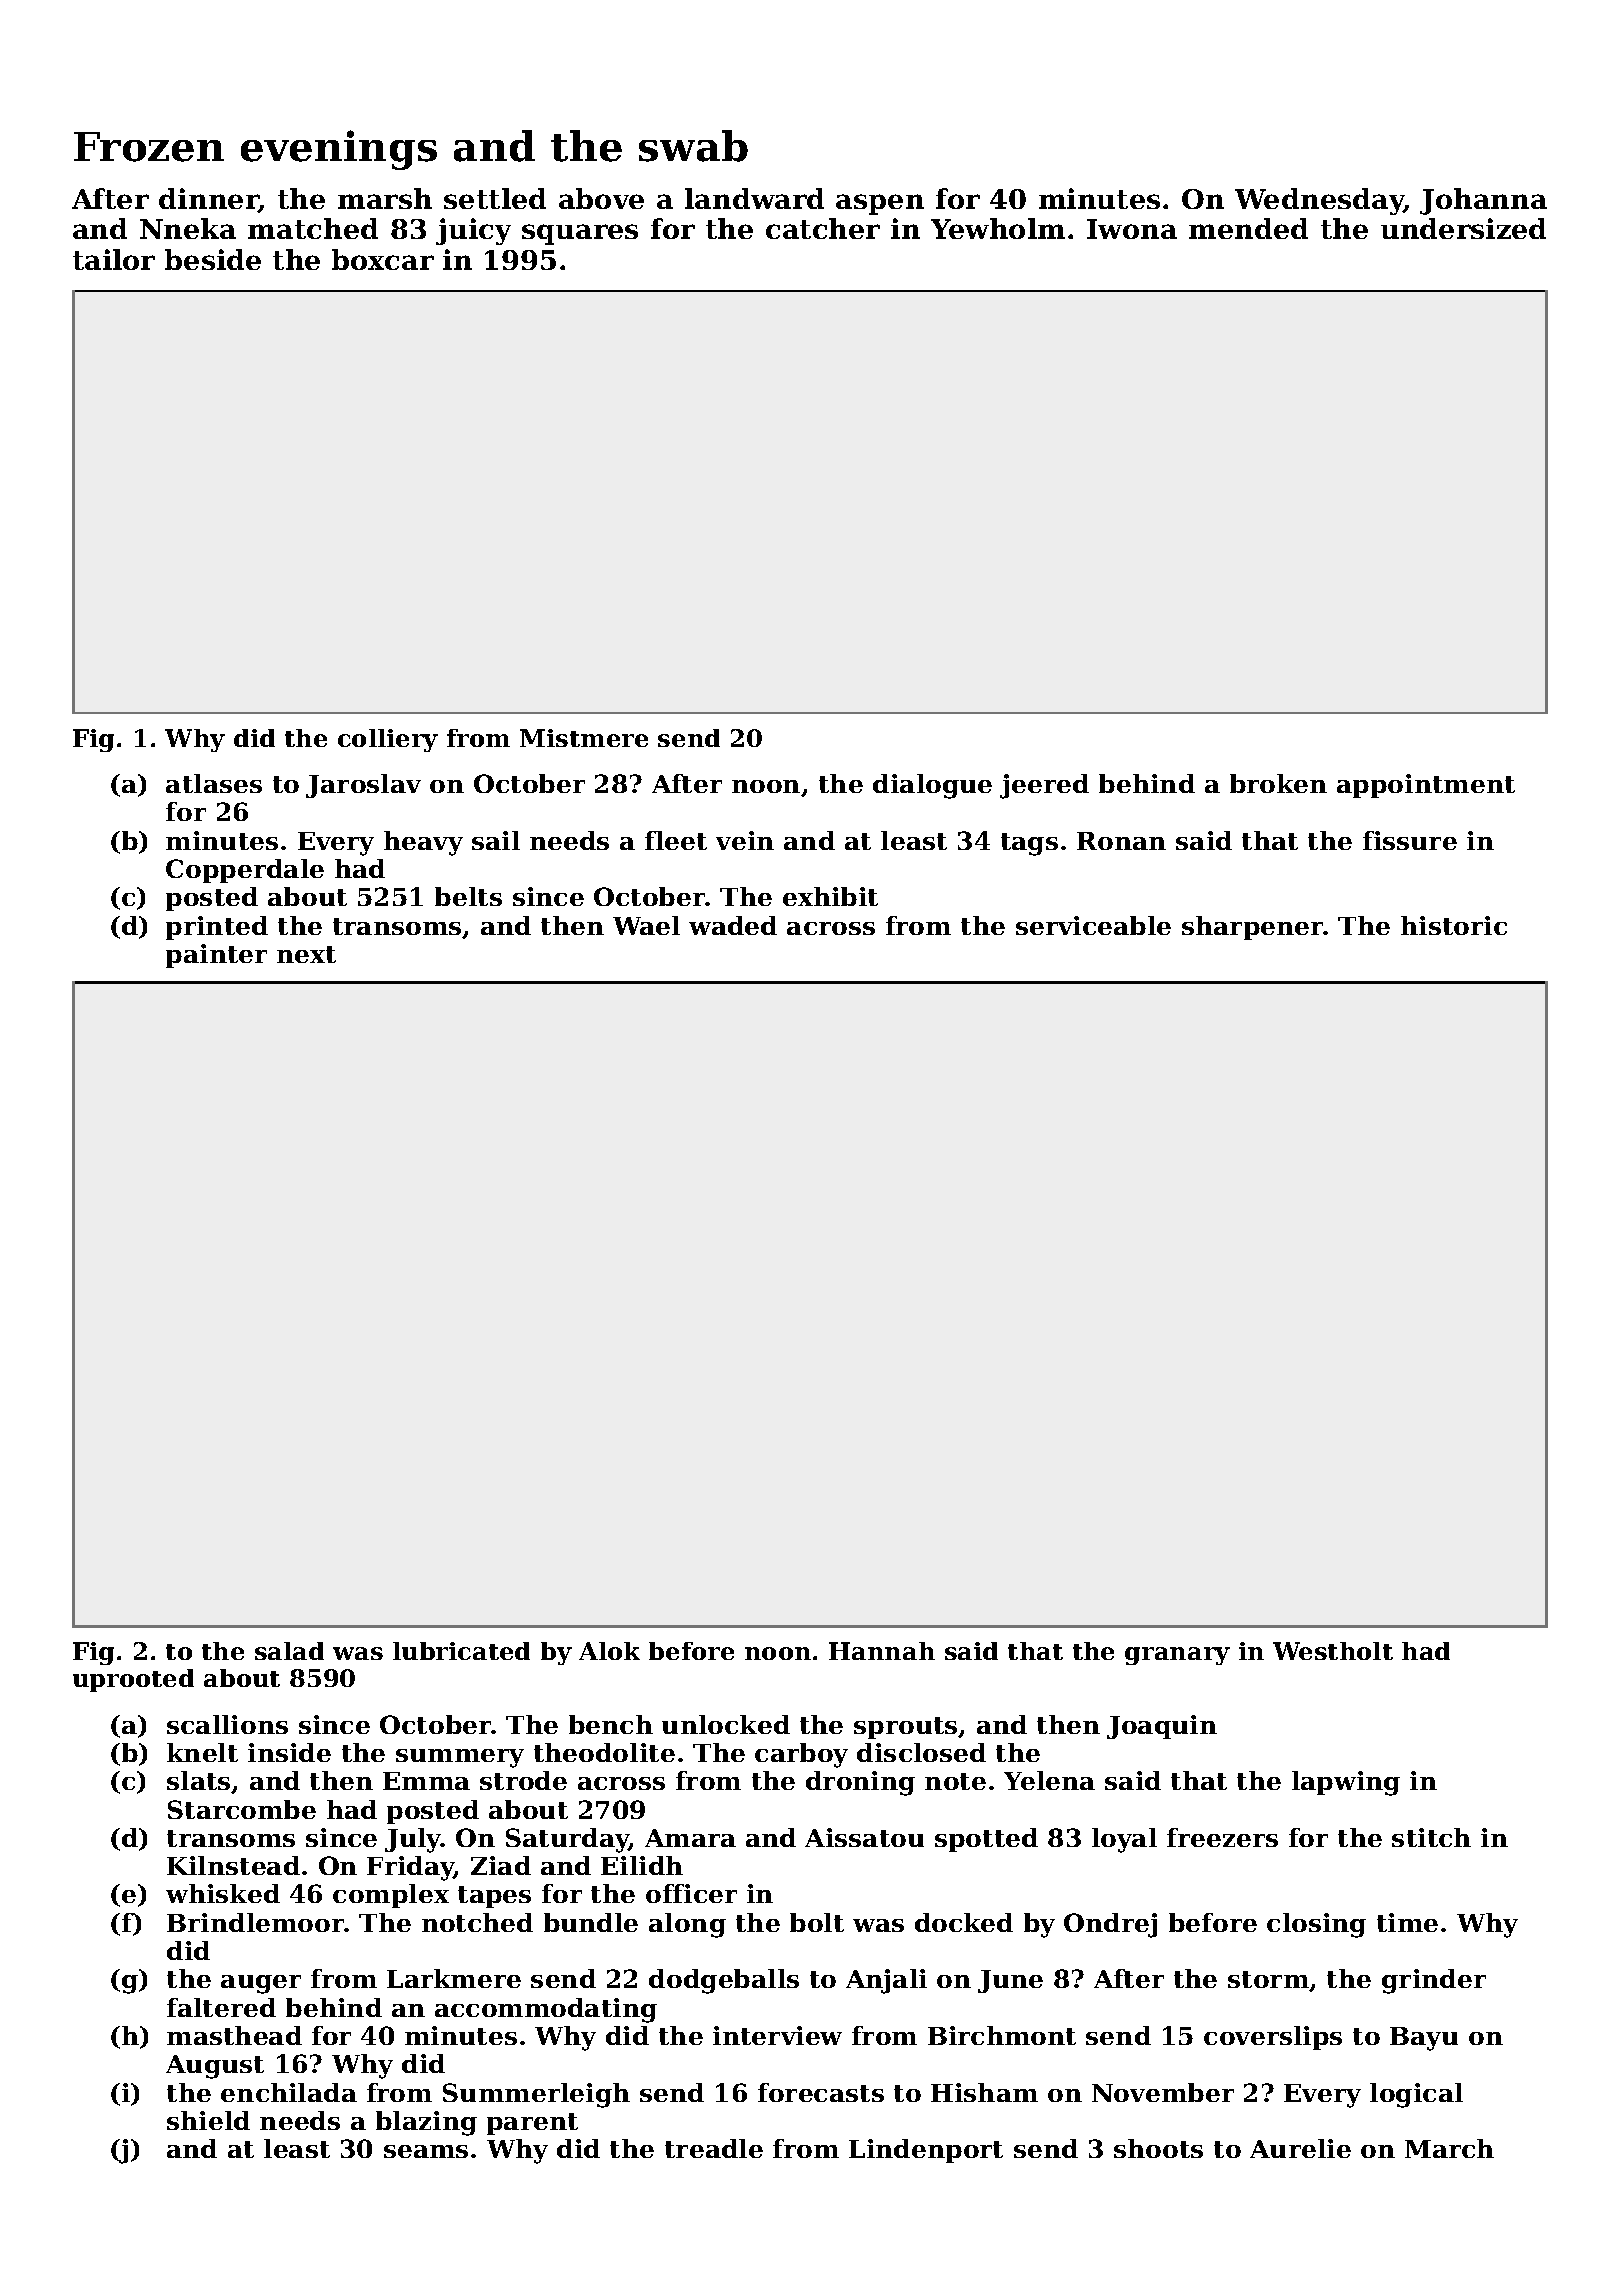 The width and height of the screenshot is (1620, 2292). Describe the element at coordinates (693, 146) in the screenshot. I see `swab` at that location.
